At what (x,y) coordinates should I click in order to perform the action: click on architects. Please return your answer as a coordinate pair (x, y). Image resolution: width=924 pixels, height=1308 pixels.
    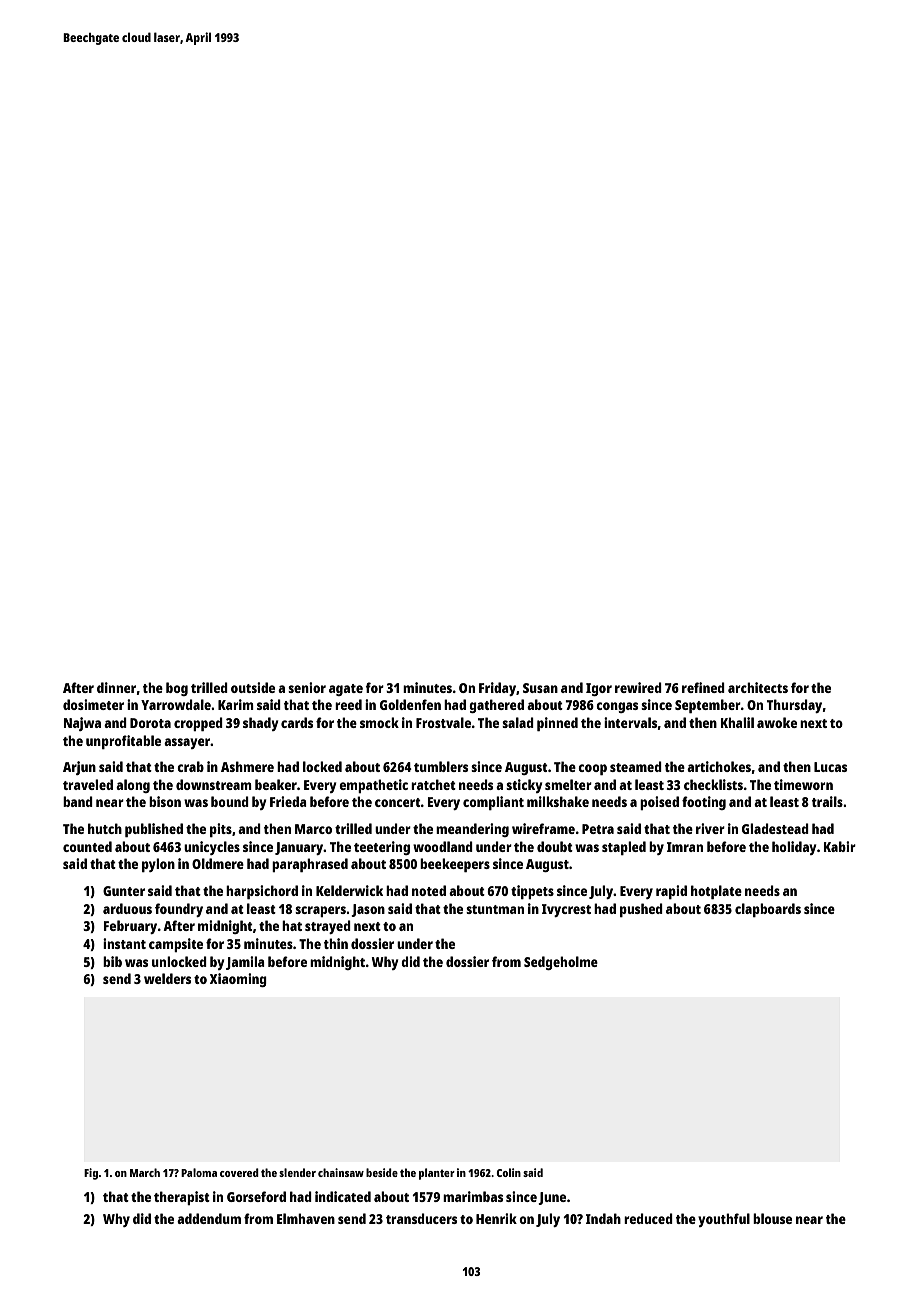
    Looking at the image, I should click on (758, 687).
